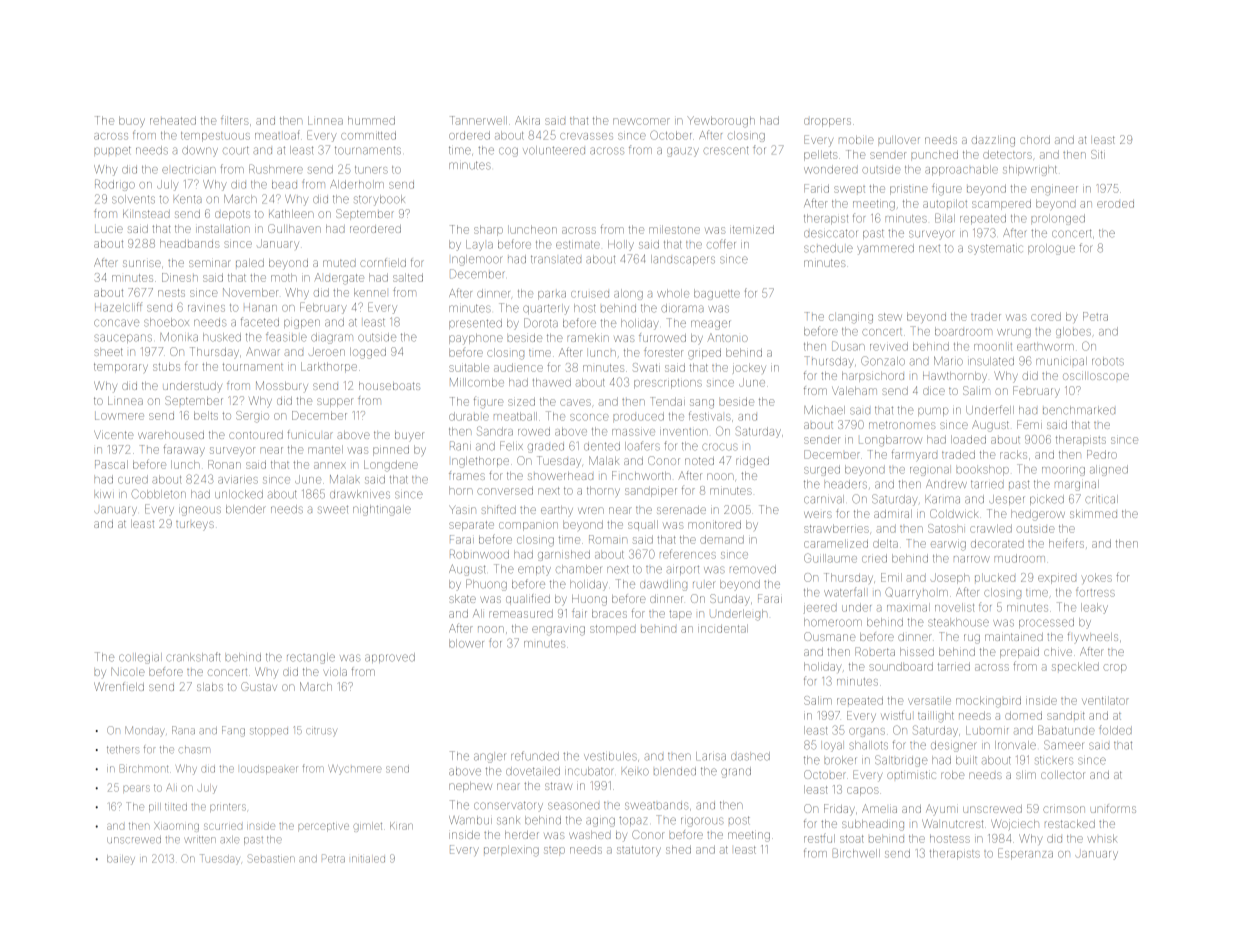  Describe the element at coordinates (933, 411) in the screenshot. I see `pump` at that location.
